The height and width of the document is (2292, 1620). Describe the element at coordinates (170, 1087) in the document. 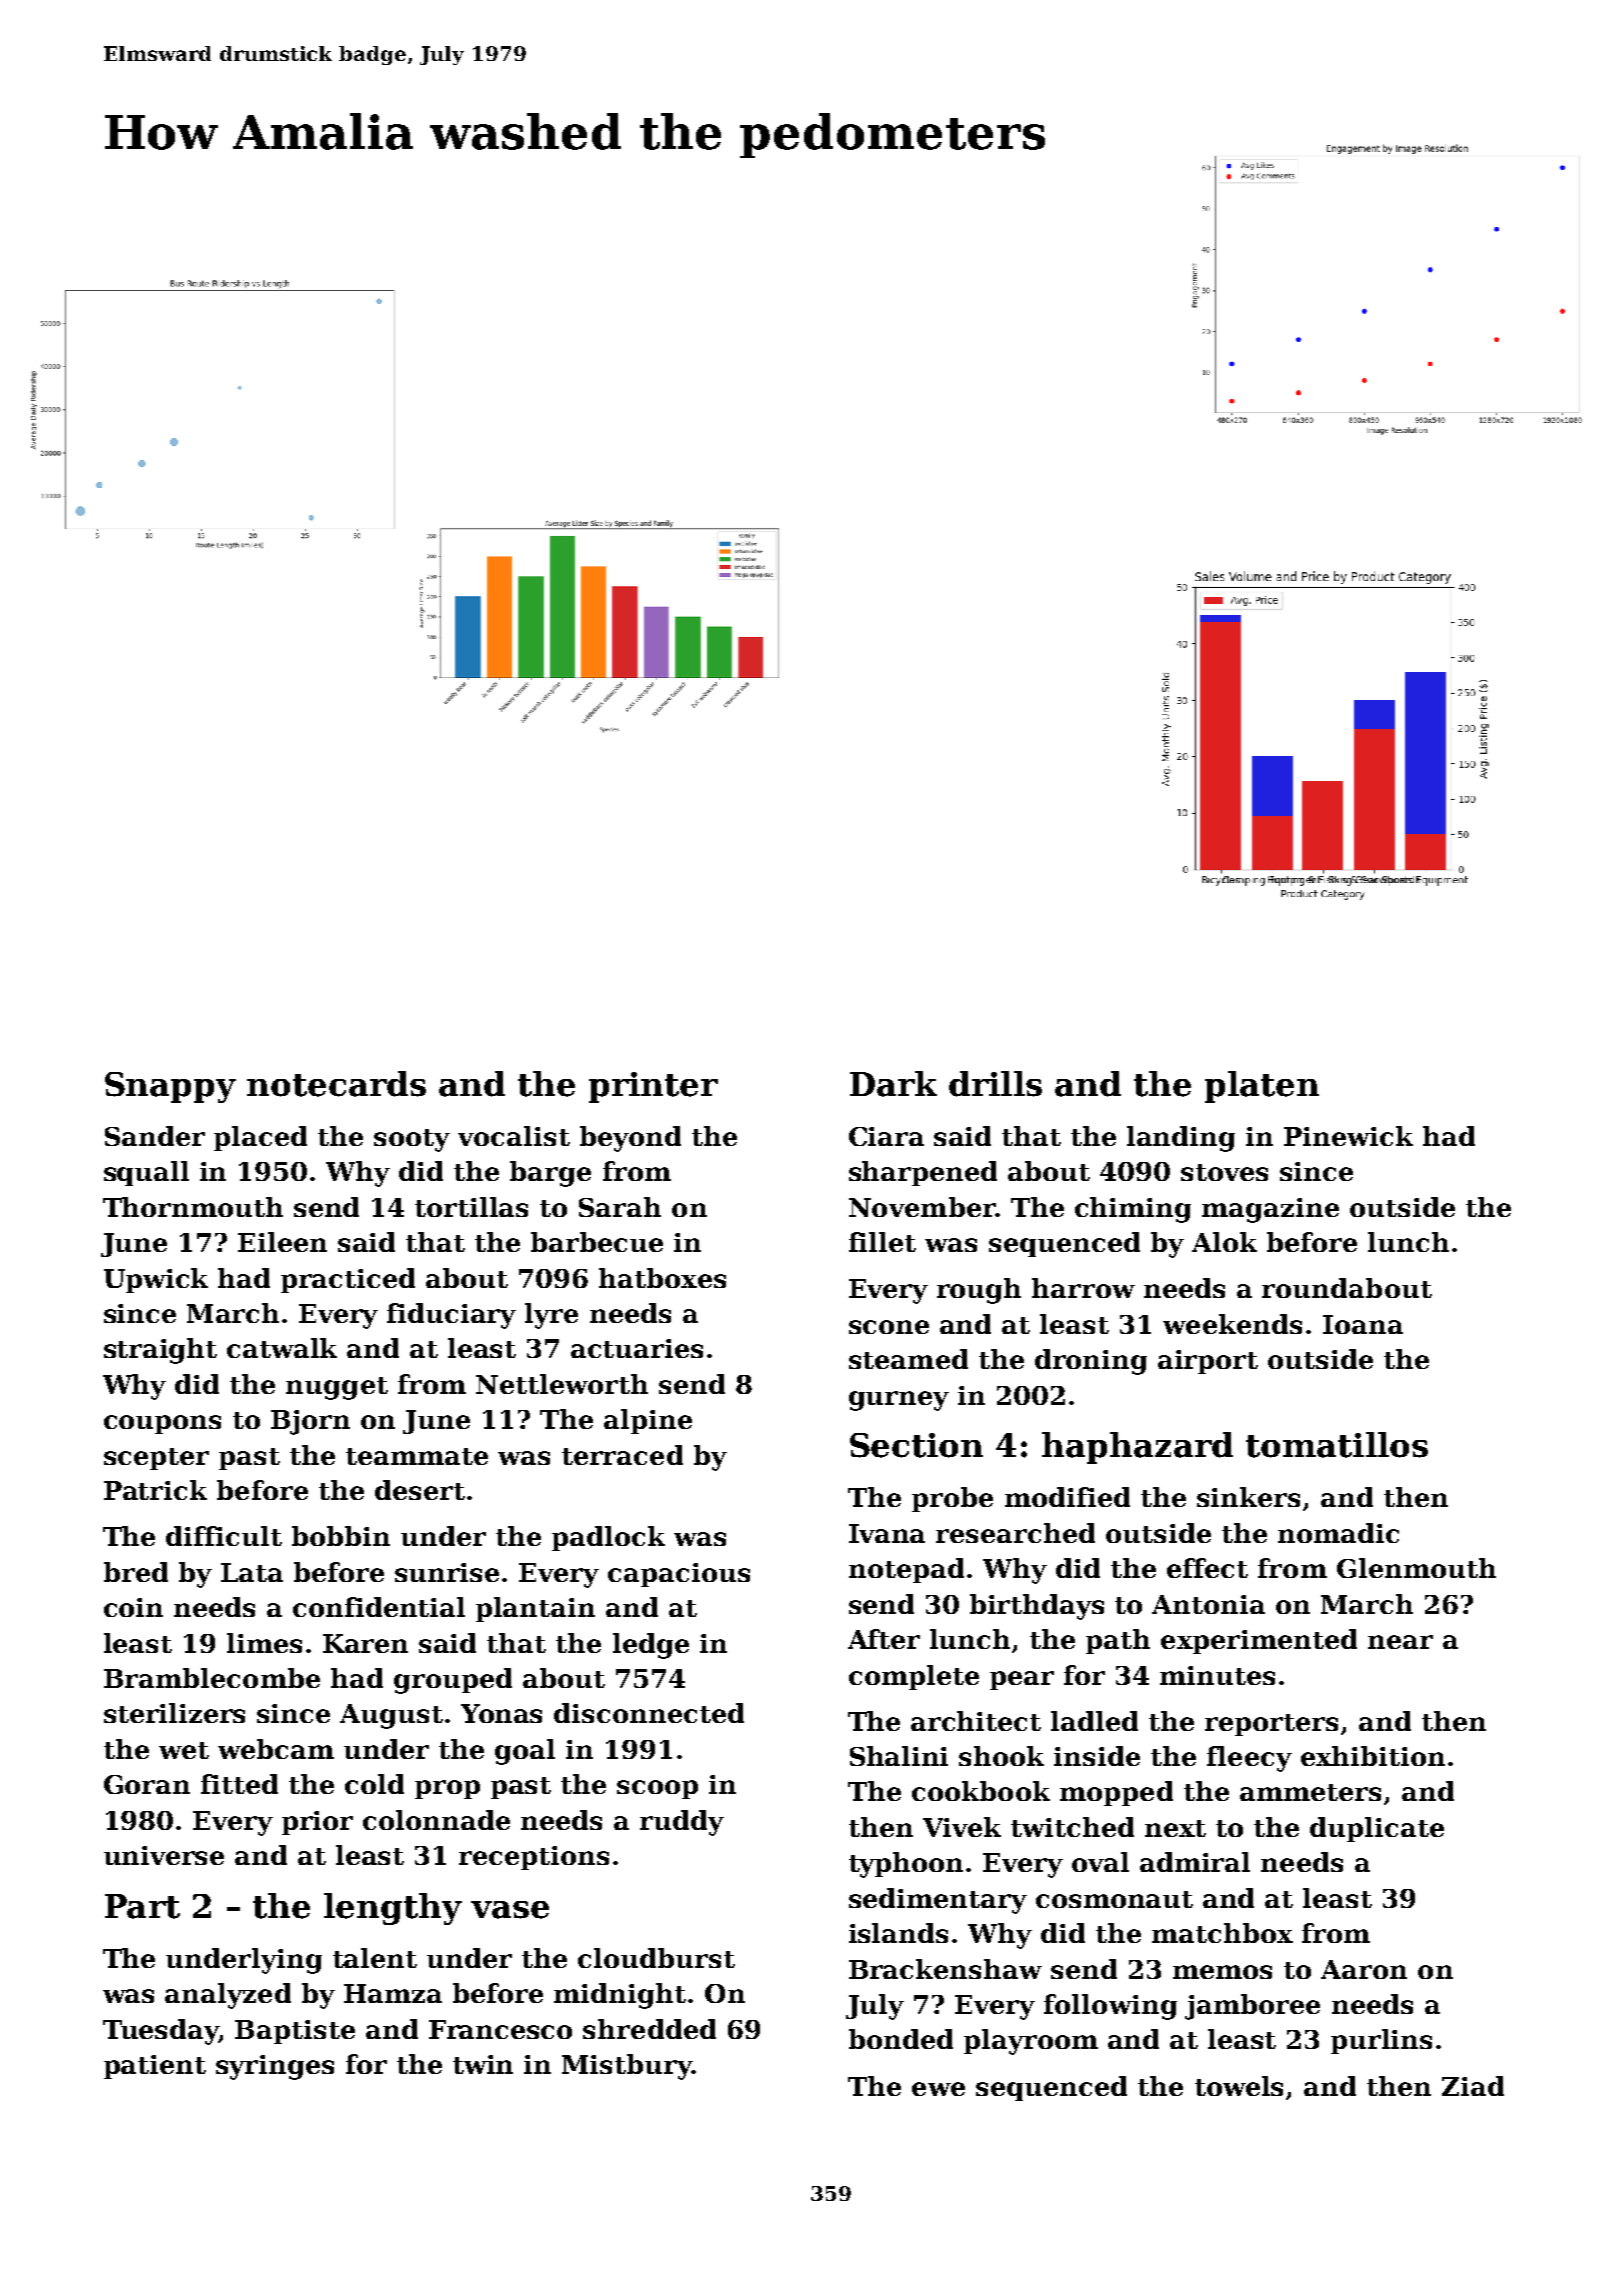

I see `Snappy` at that location.
